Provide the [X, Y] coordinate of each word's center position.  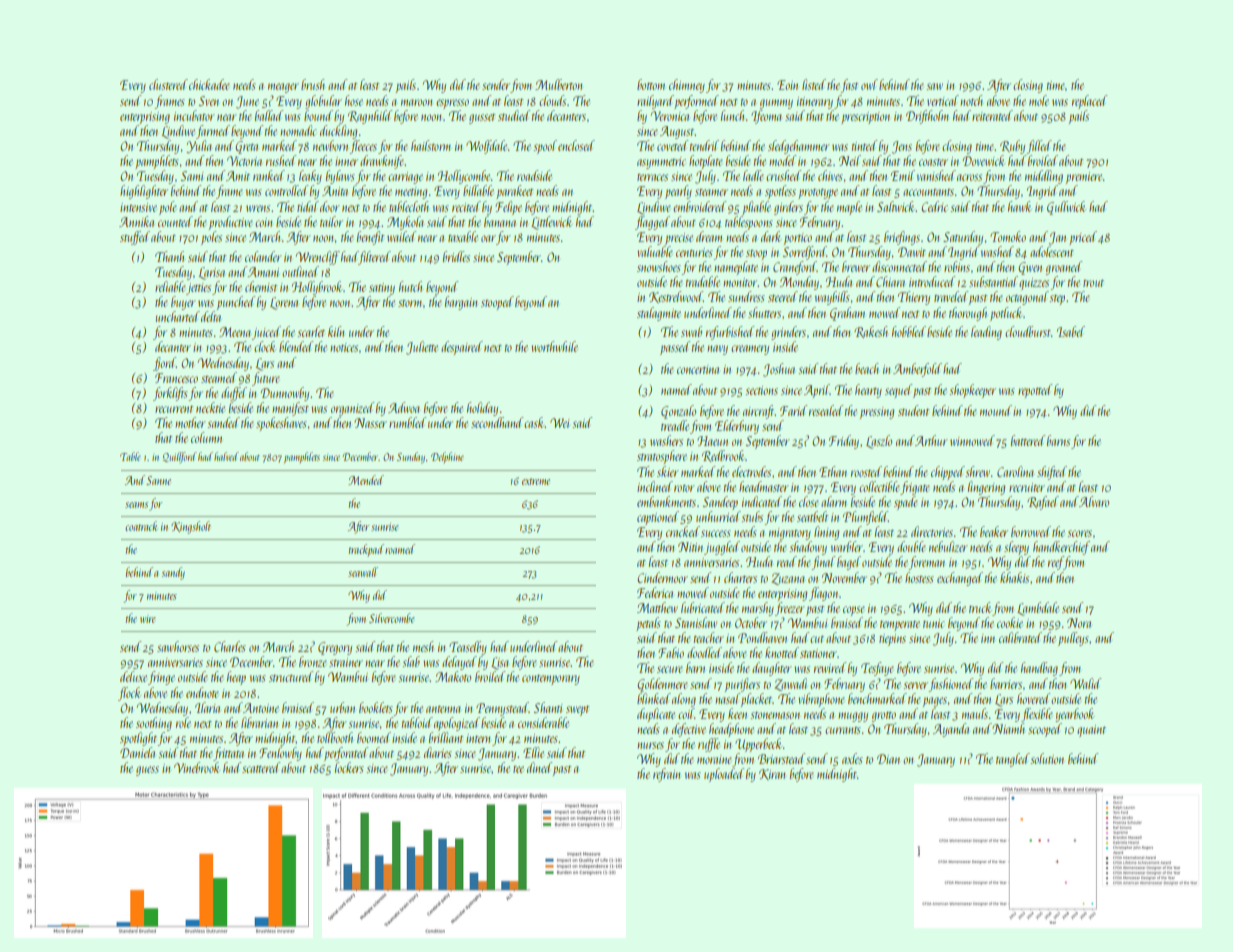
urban [342, 707]
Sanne [158, 480]
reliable [170, 286]
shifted [1052, 473]
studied [514, 115]
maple [849, 208]
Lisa [500, 663]
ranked [269, 175]
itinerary [815, 103]
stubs [752, 516]
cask [534, 422]
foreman [927, 563]
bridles [456, 256]
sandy [173, 573]
